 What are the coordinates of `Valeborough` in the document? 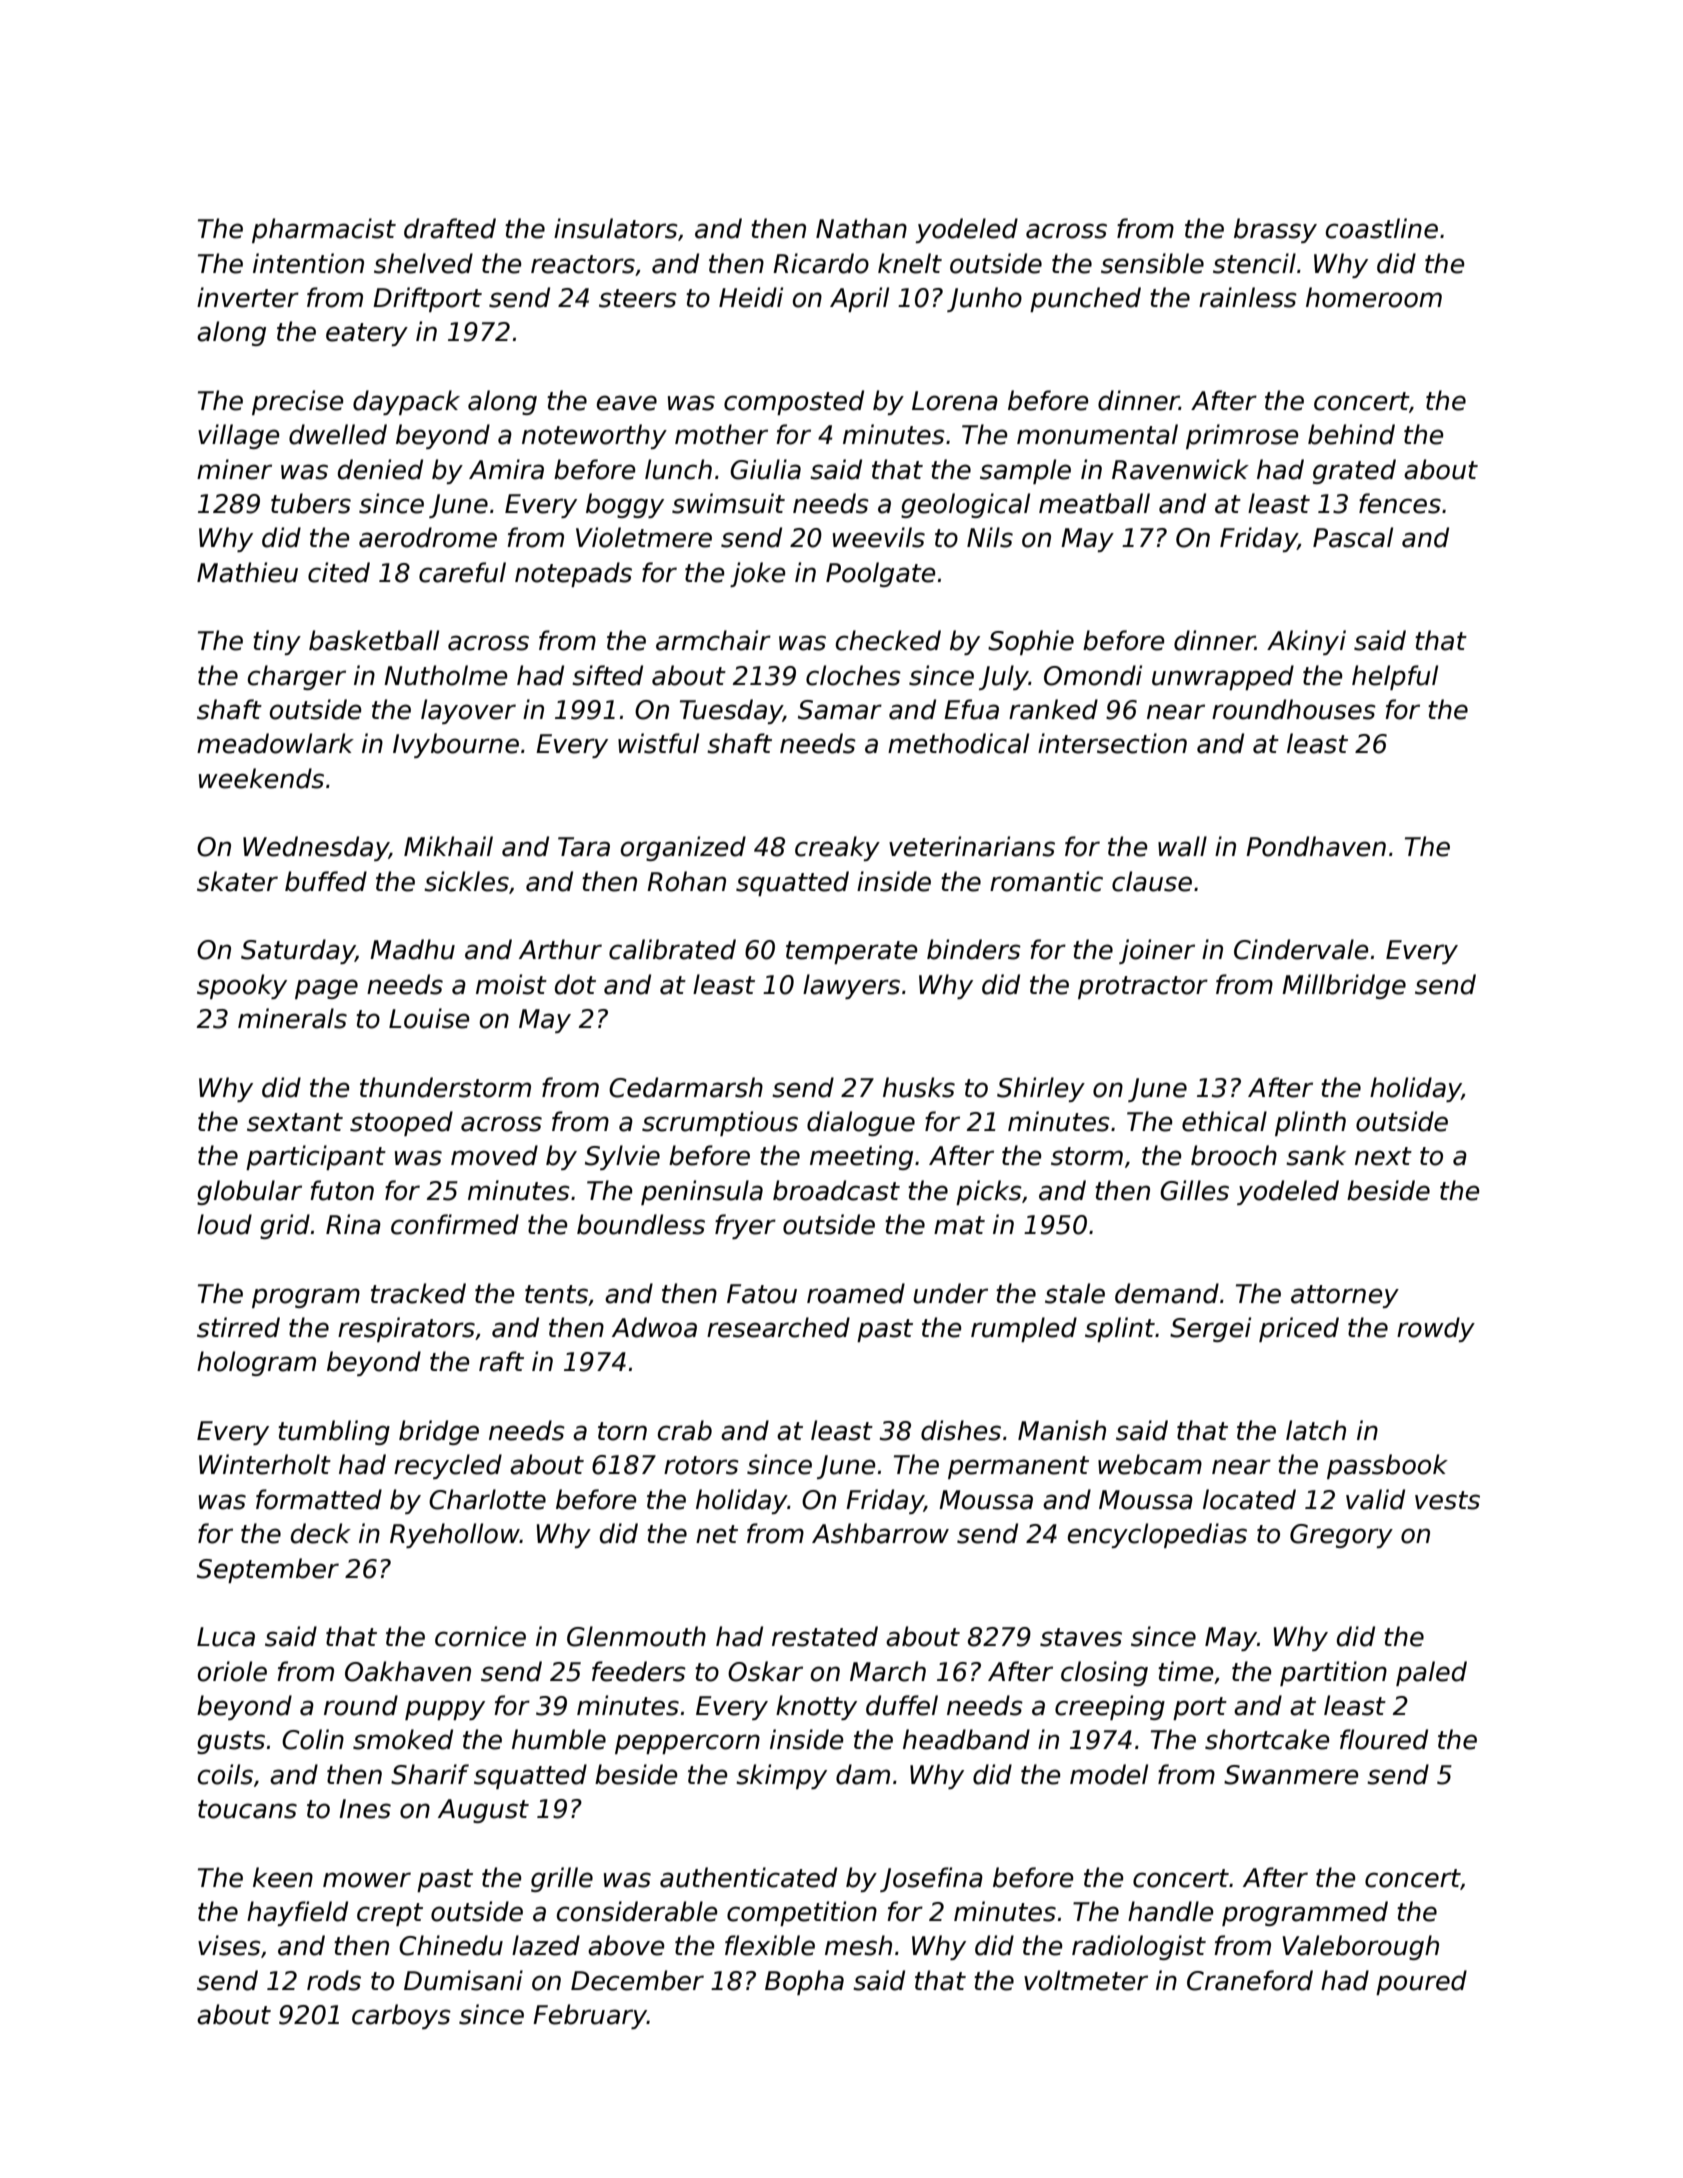 It's located at (1361, 1947).
